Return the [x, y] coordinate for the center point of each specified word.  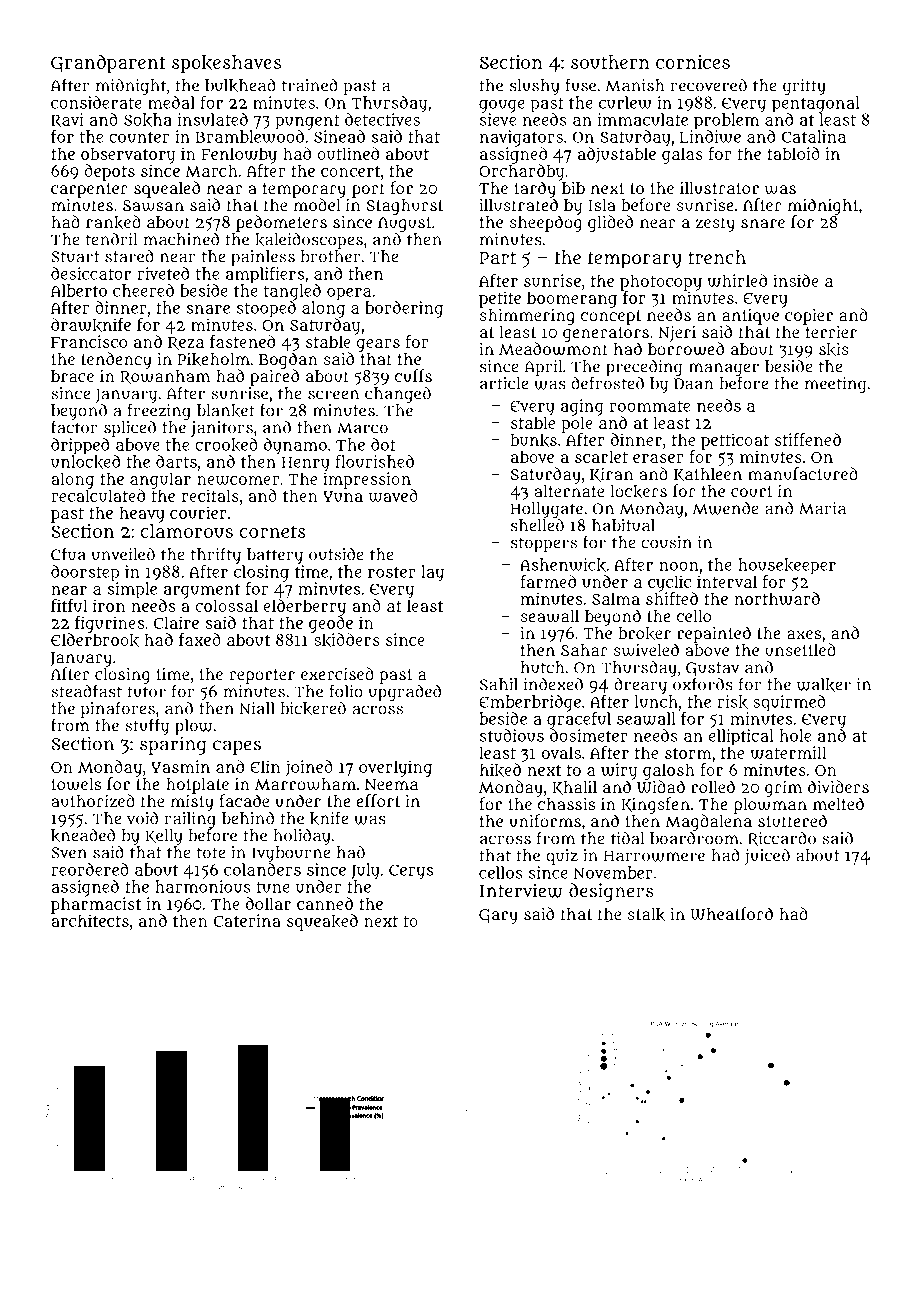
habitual [623, 525]
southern [610, 62]
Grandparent [108, 64]
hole [795, 735]
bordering [404, 309]
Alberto [79, 290]
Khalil [574, 788]
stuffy [147, 726]
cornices [693, 62]
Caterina [247, 920]
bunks [533, 440]
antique [750, 317]
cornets [272, 531]
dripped [80, 446]
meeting [836, 385]
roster [392, 572]
